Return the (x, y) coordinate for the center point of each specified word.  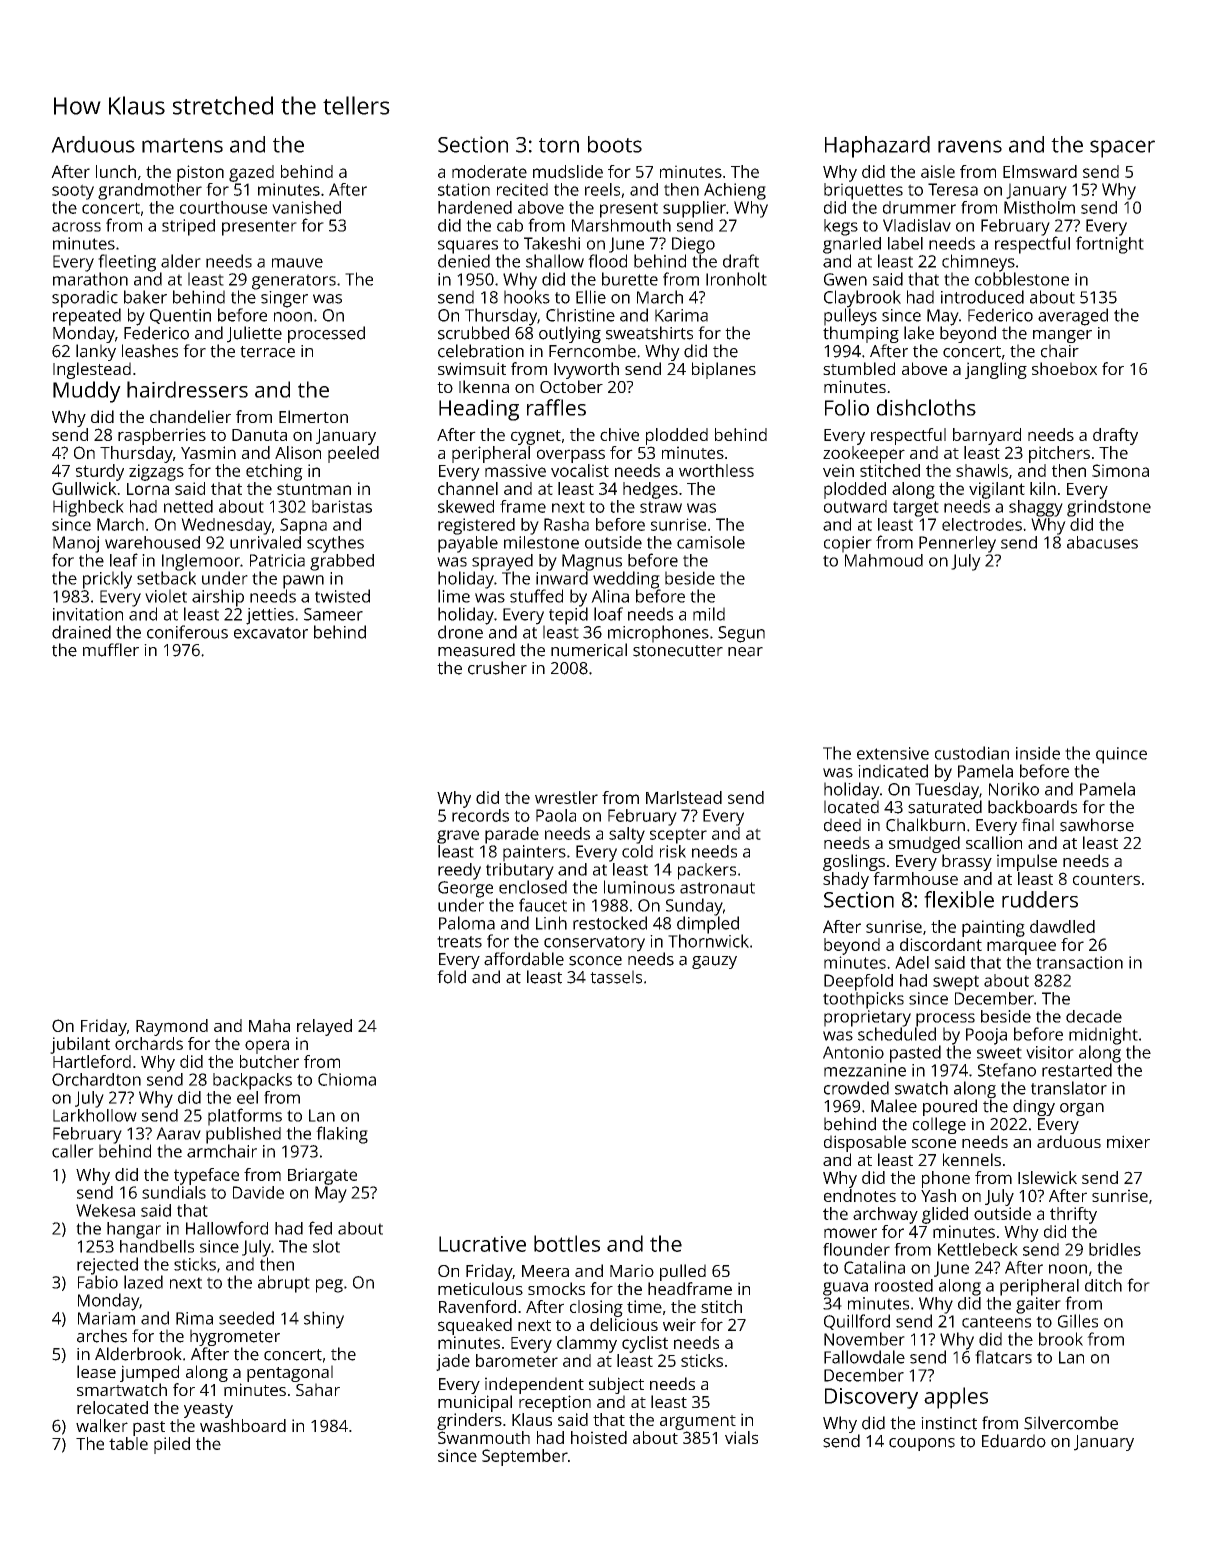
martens (182, 145)
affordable (524, 959)
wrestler (566, 797)
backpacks (252, 1081)
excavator (271, 633)
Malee (894, 1106)
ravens (970, 146)
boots (615, 144)
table (128, 1443)
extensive (893, 753)
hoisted (599, 1437)
